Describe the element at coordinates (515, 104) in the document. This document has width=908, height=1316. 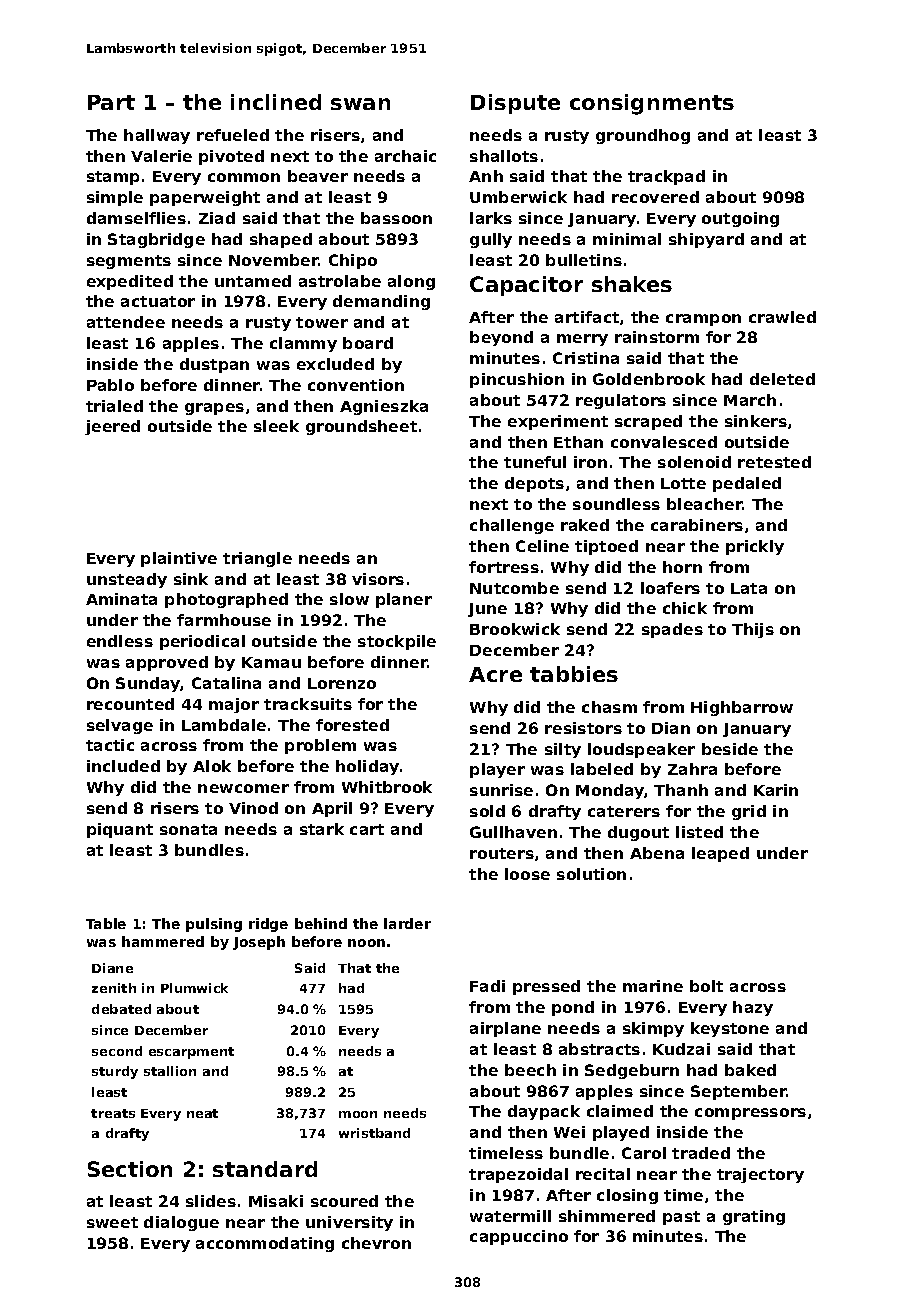
I see `Dispute` at that location.
